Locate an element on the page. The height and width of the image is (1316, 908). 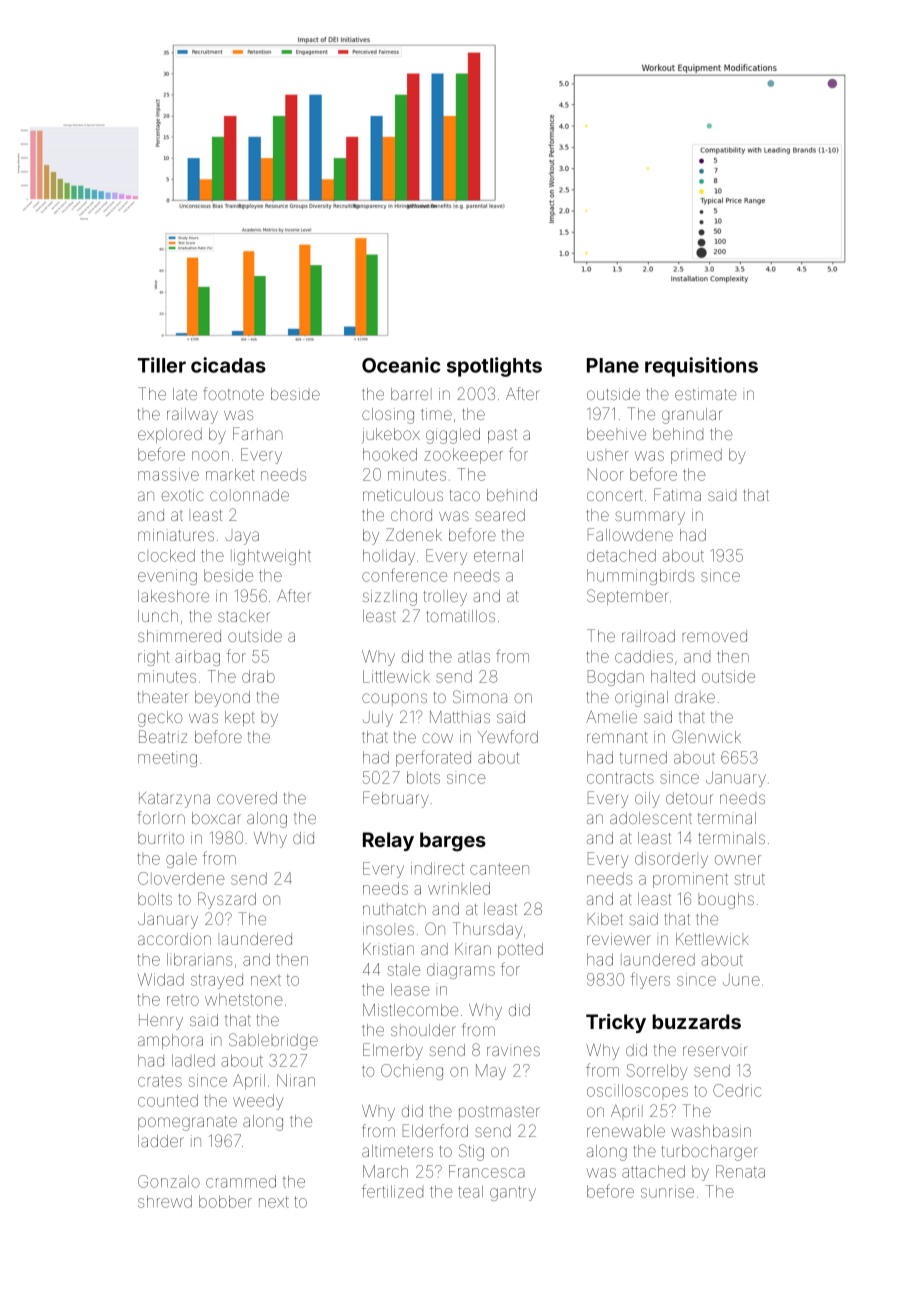
detour is located at coordinates (689, 798).
